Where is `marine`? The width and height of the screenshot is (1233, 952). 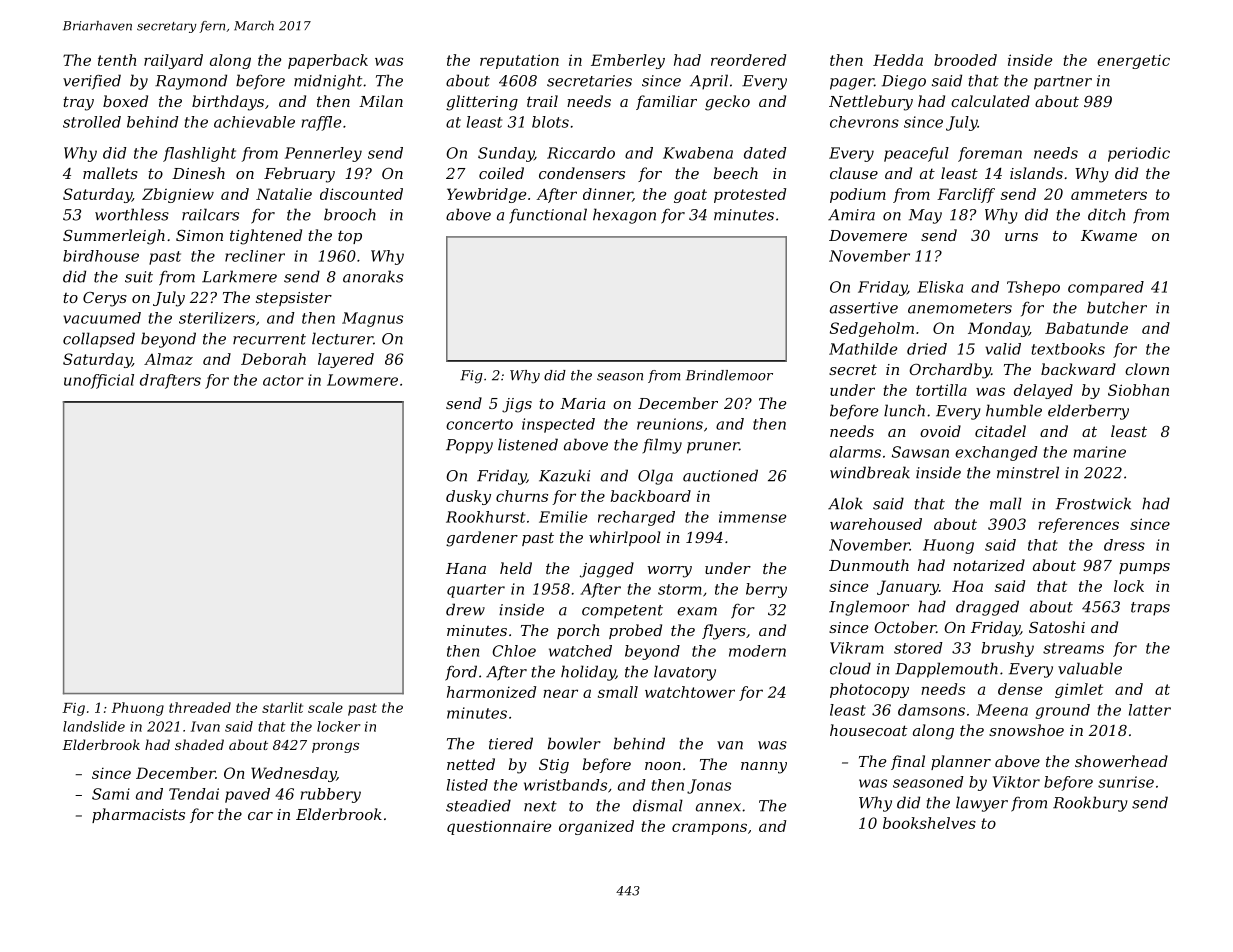
marine is located at coordinates (1100, 452).
